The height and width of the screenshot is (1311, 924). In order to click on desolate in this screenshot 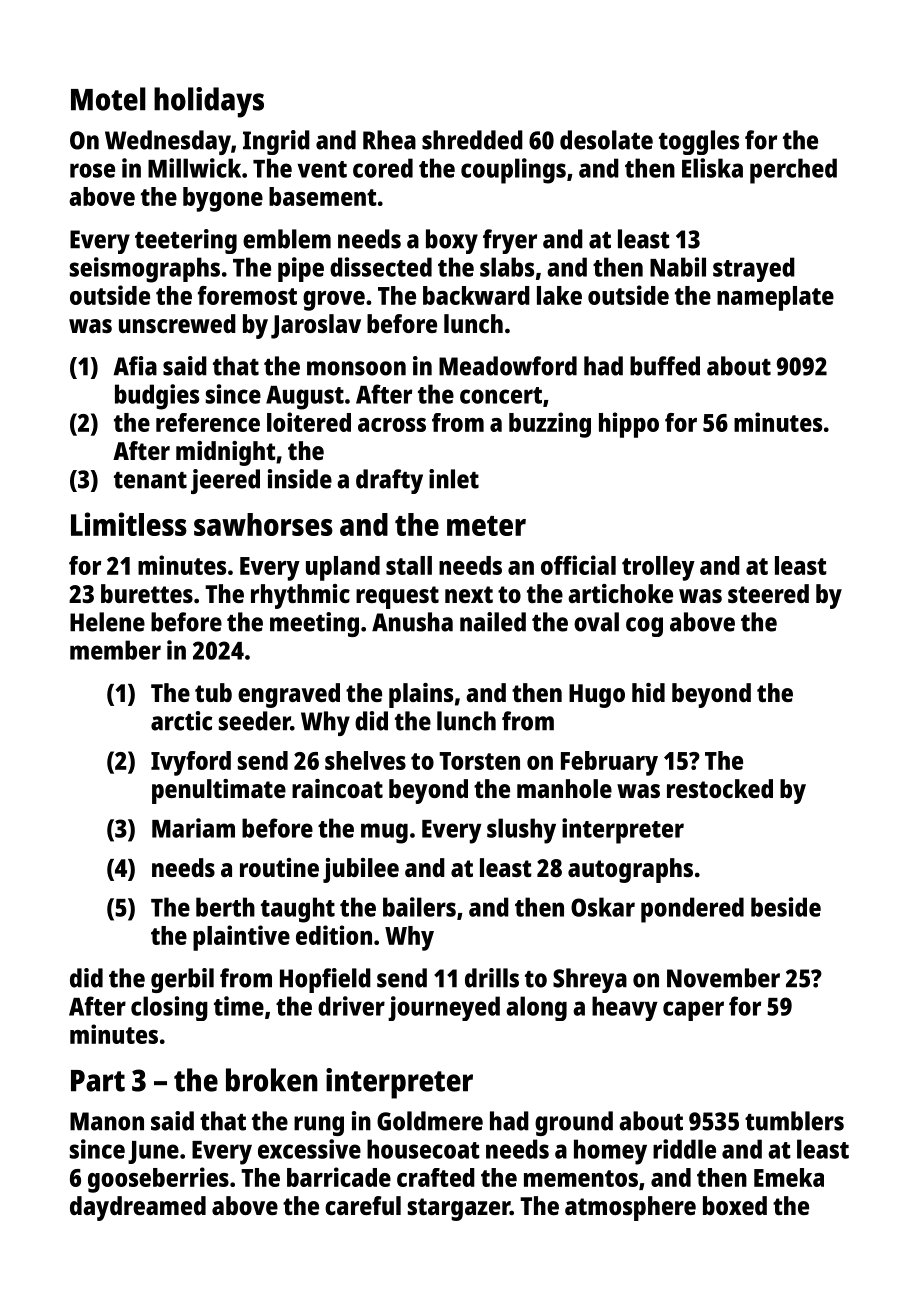, I will do `click(606, 140)`.
